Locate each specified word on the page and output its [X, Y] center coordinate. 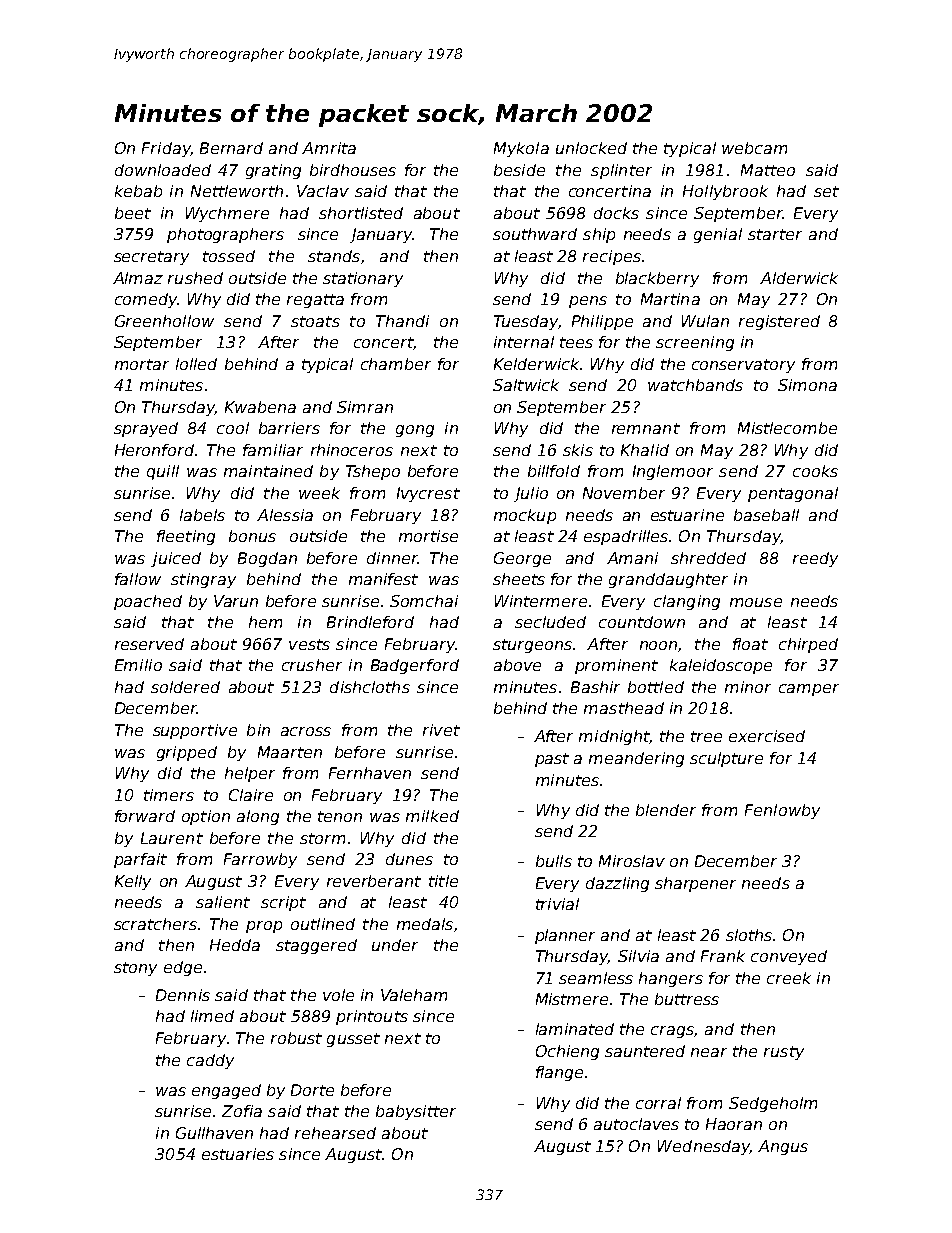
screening [695, 343]
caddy [210, 1061]
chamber [396, 364]
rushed [195, 278]
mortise [428, 536]
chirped [808, 645]
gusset [353, 1040]
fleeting [186, 537]
